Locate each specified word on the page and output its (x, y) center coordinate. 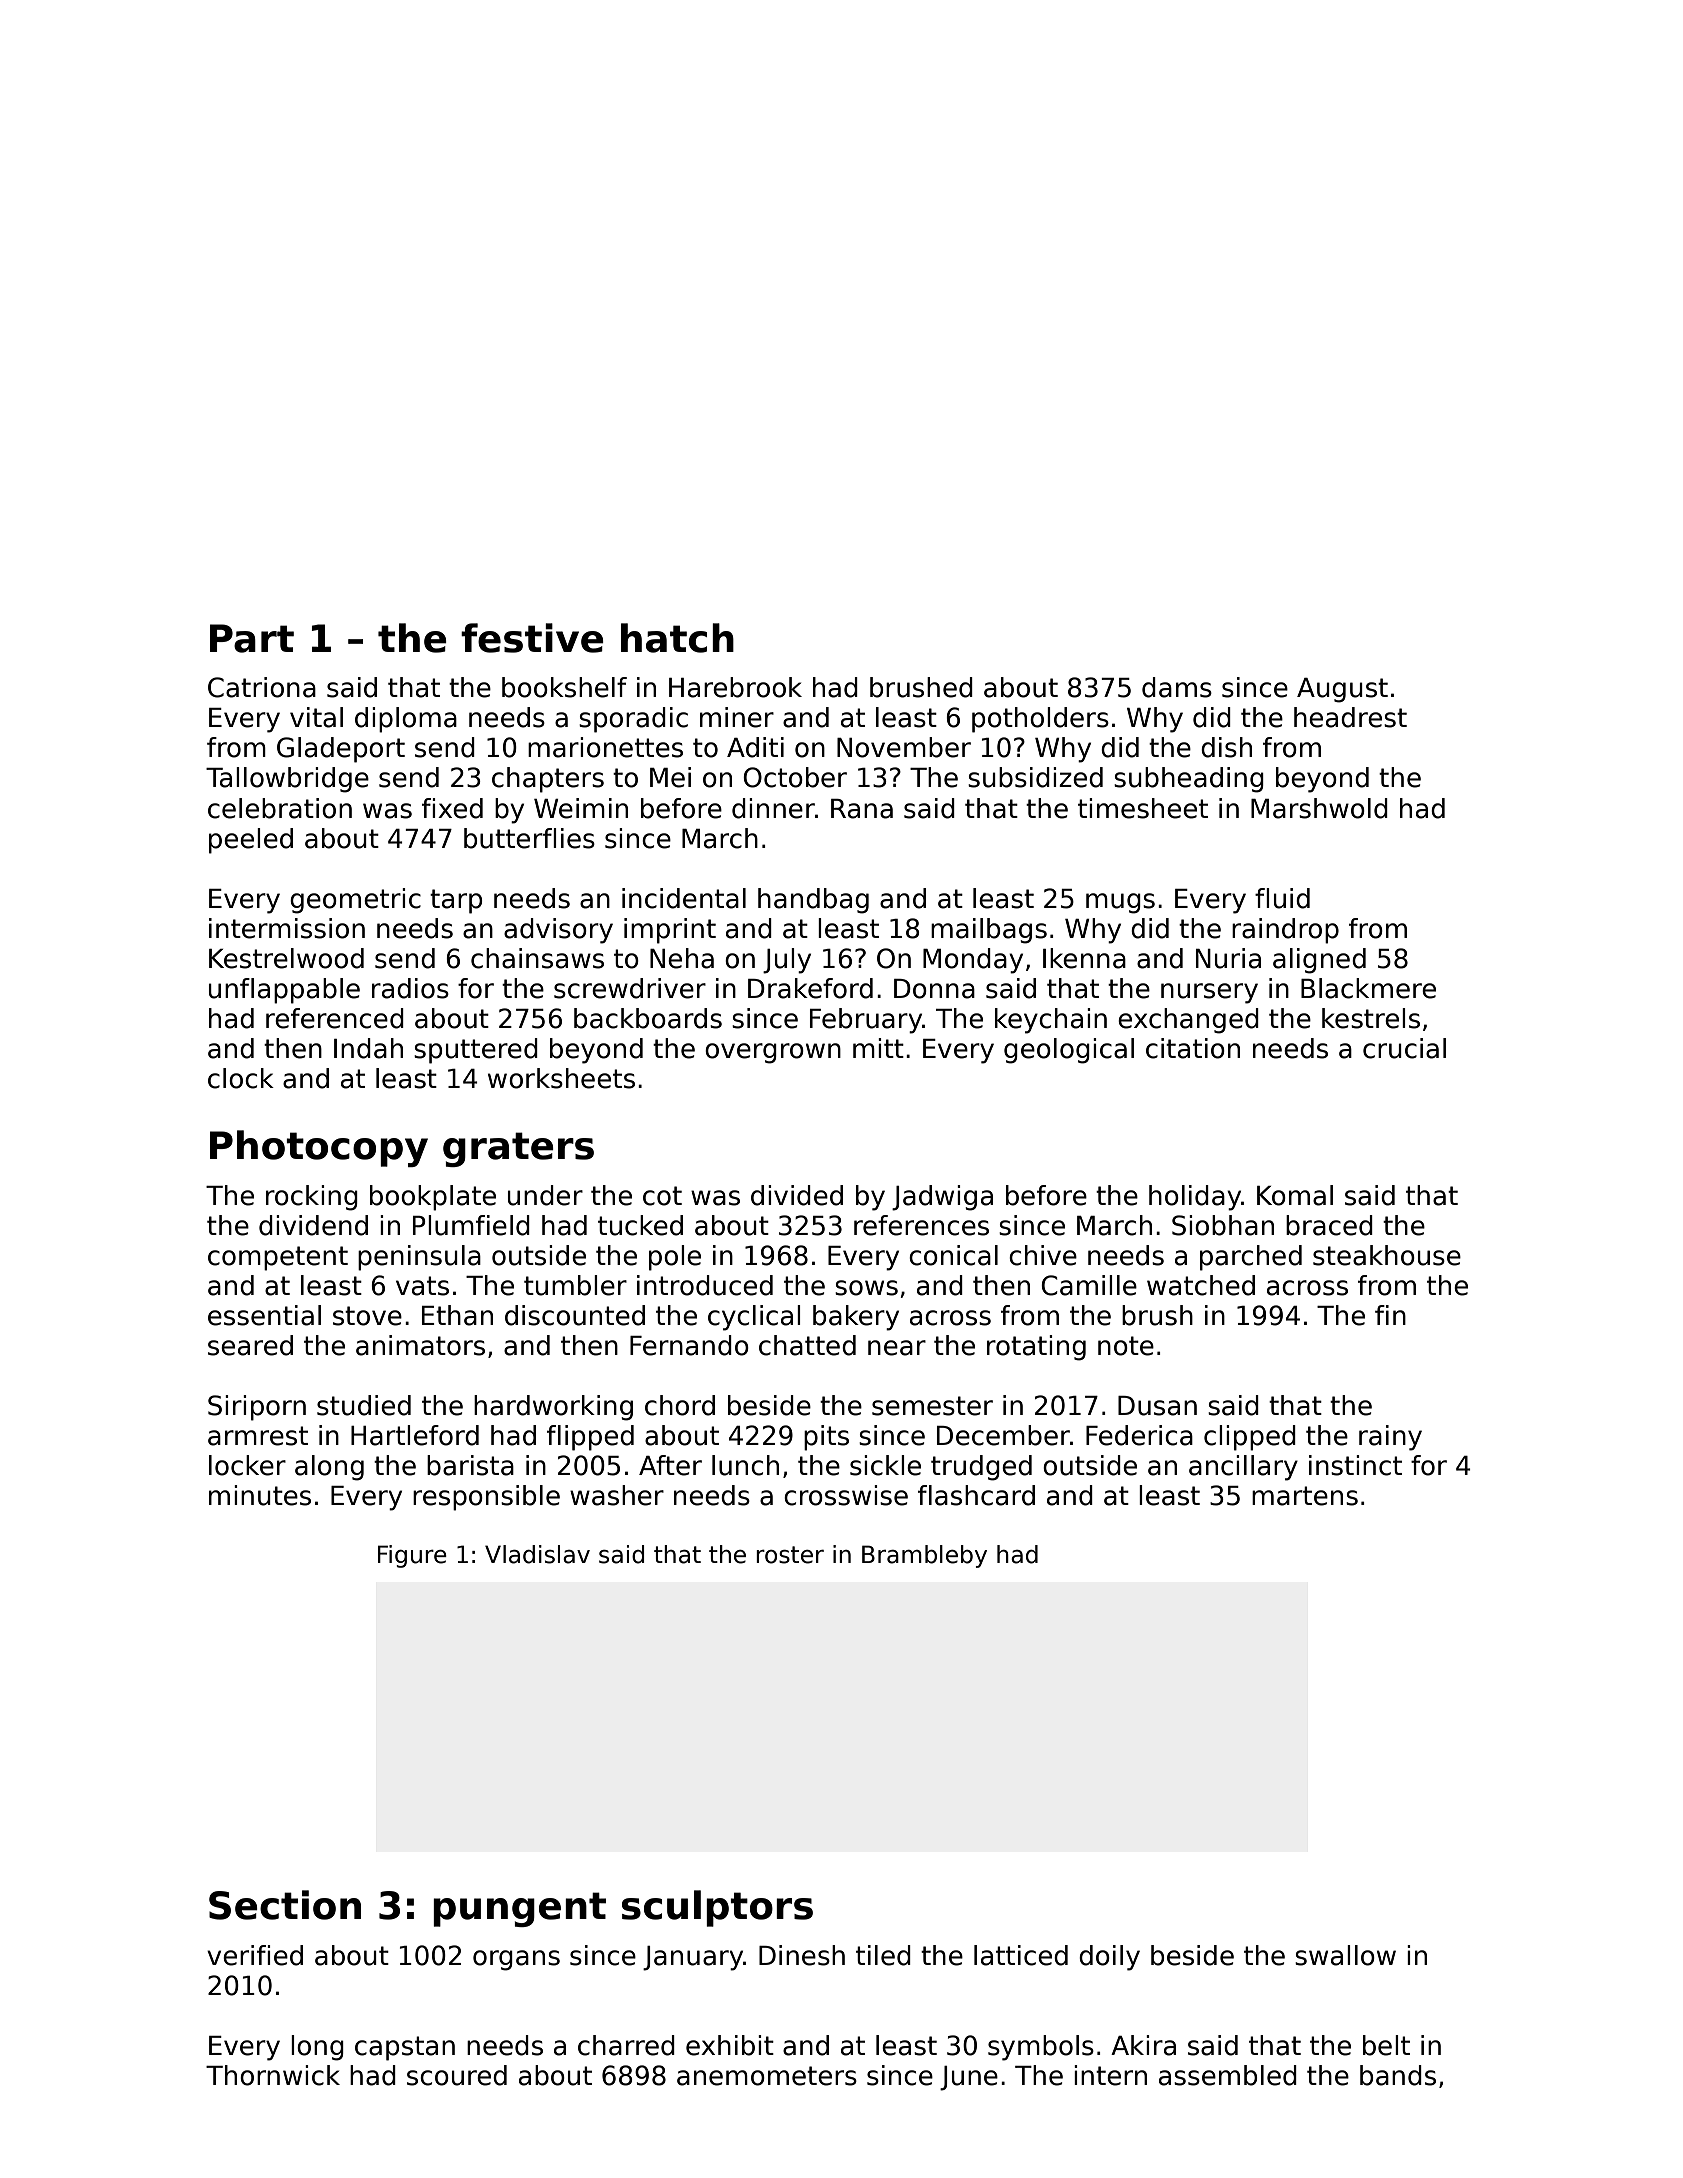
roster (790, 1555)
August (1342, 690)
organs (516, 1960)
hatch (677, 638)
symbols (1041, 2048)
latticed (1021, 1955)
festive (532, 638)
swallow (1345, 1955)
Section (285, 1905)
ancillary (1243, 1468)
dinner (773, 808)
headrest (1350, 717)
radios (410, 988)
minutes (260, 1495)
